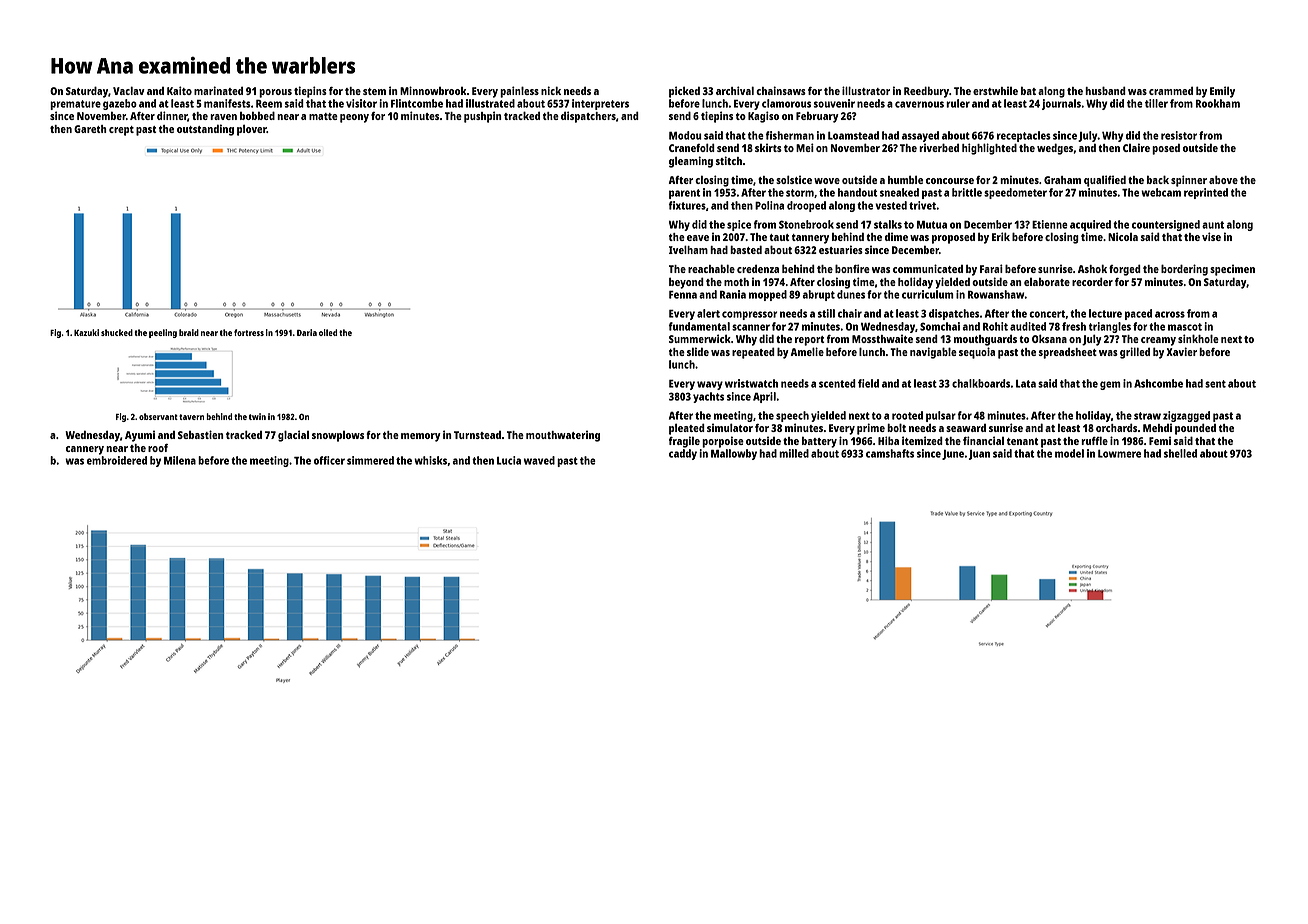 The height and width of the screenshot is (924, 1308). Describe the element at coordinates (1185, 327) in the screenshot. I see `mascot` at that location.
